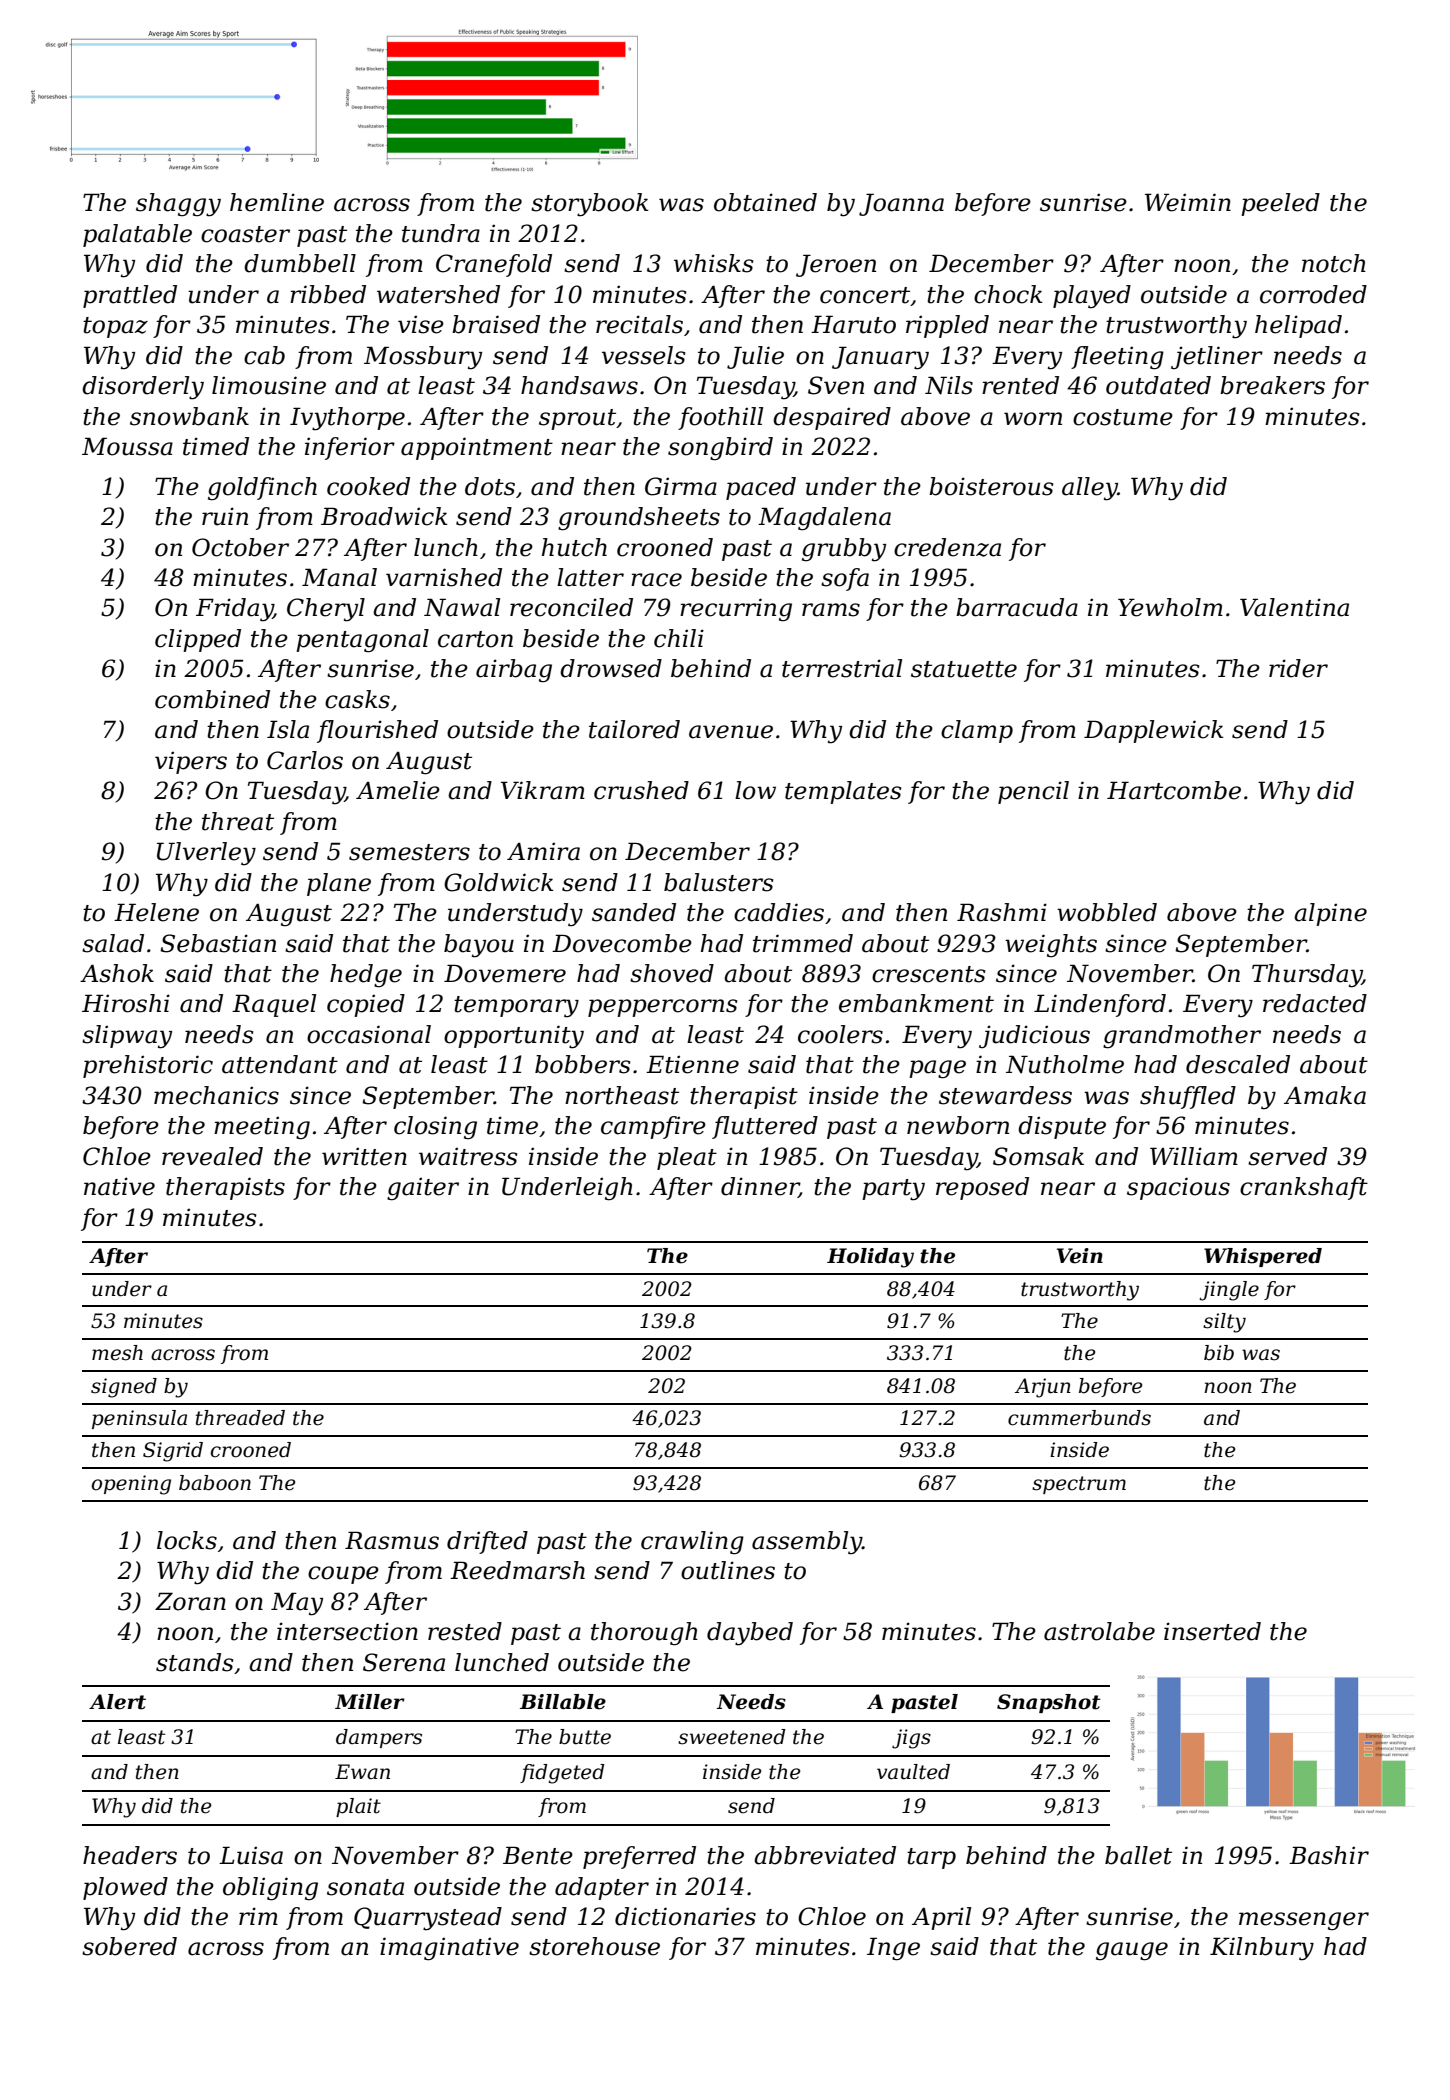 This screenshot has width=1450, height=2100. What do you see at coordinates (365, 1887) in the screenshot?
I see `sonata` at bounding box center [365, 1887].
